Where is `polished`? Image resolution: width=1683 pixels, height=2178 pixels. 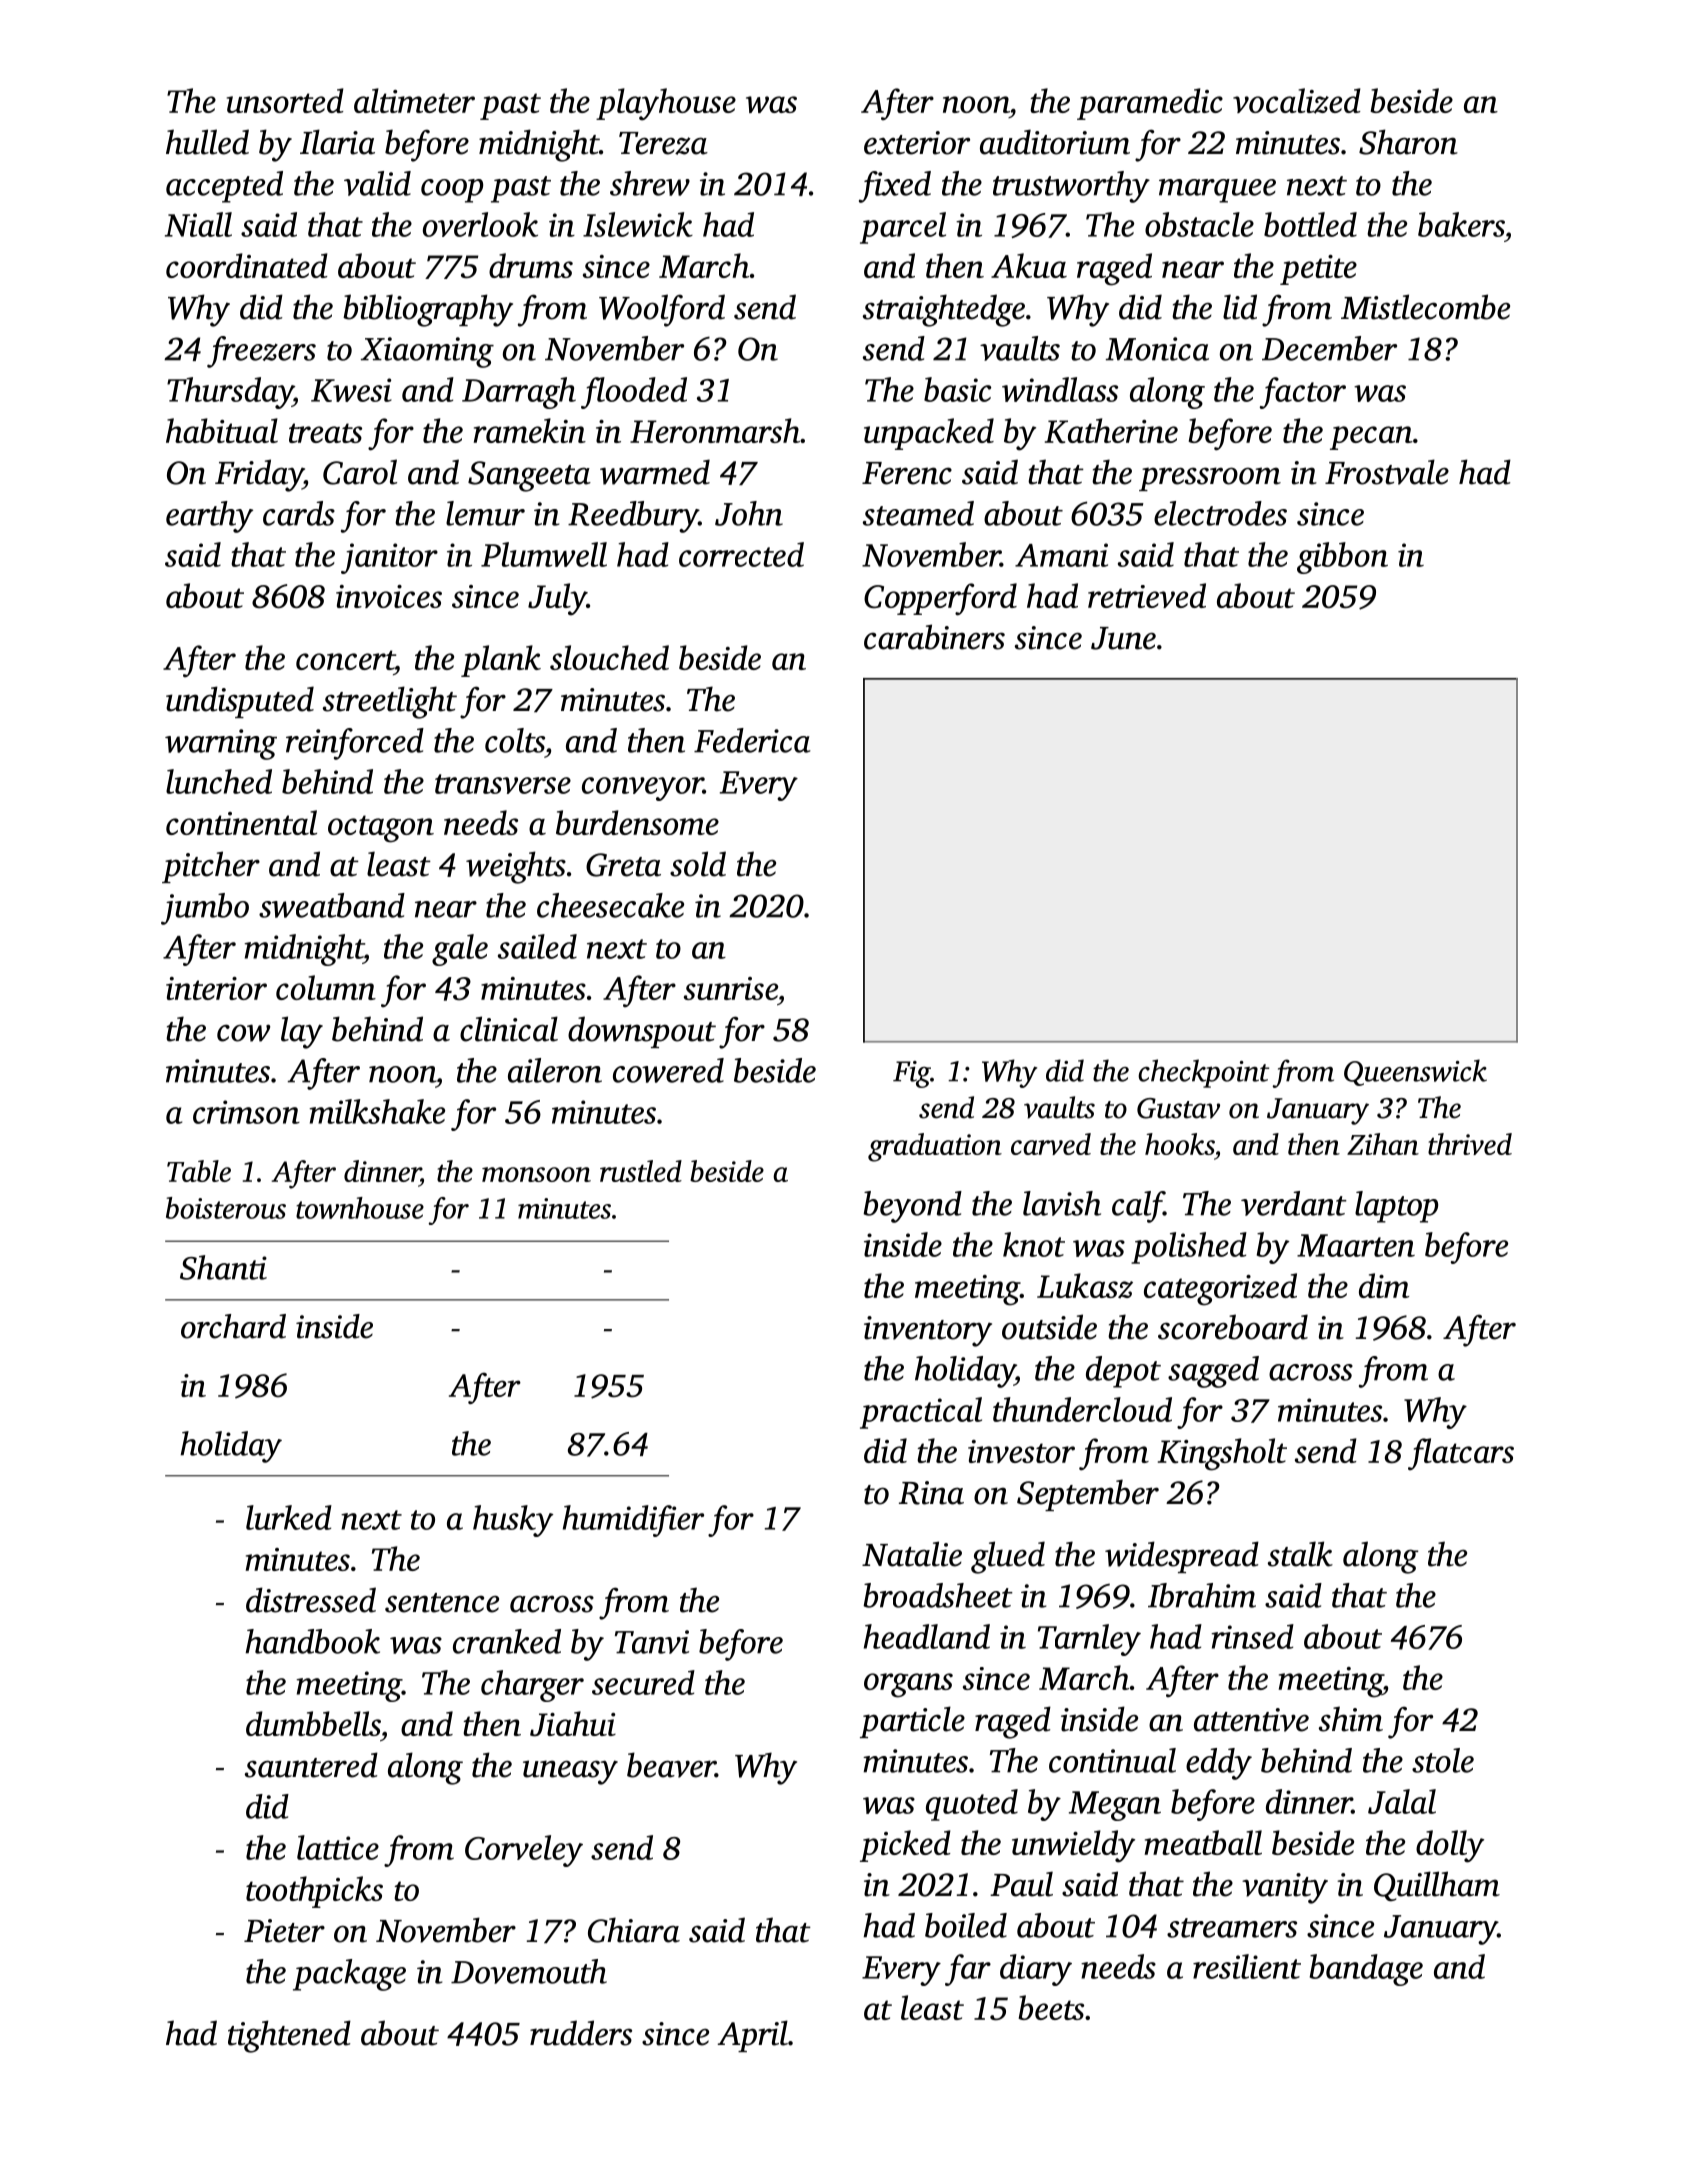
polished is located at coordinates (1189, 1248).
